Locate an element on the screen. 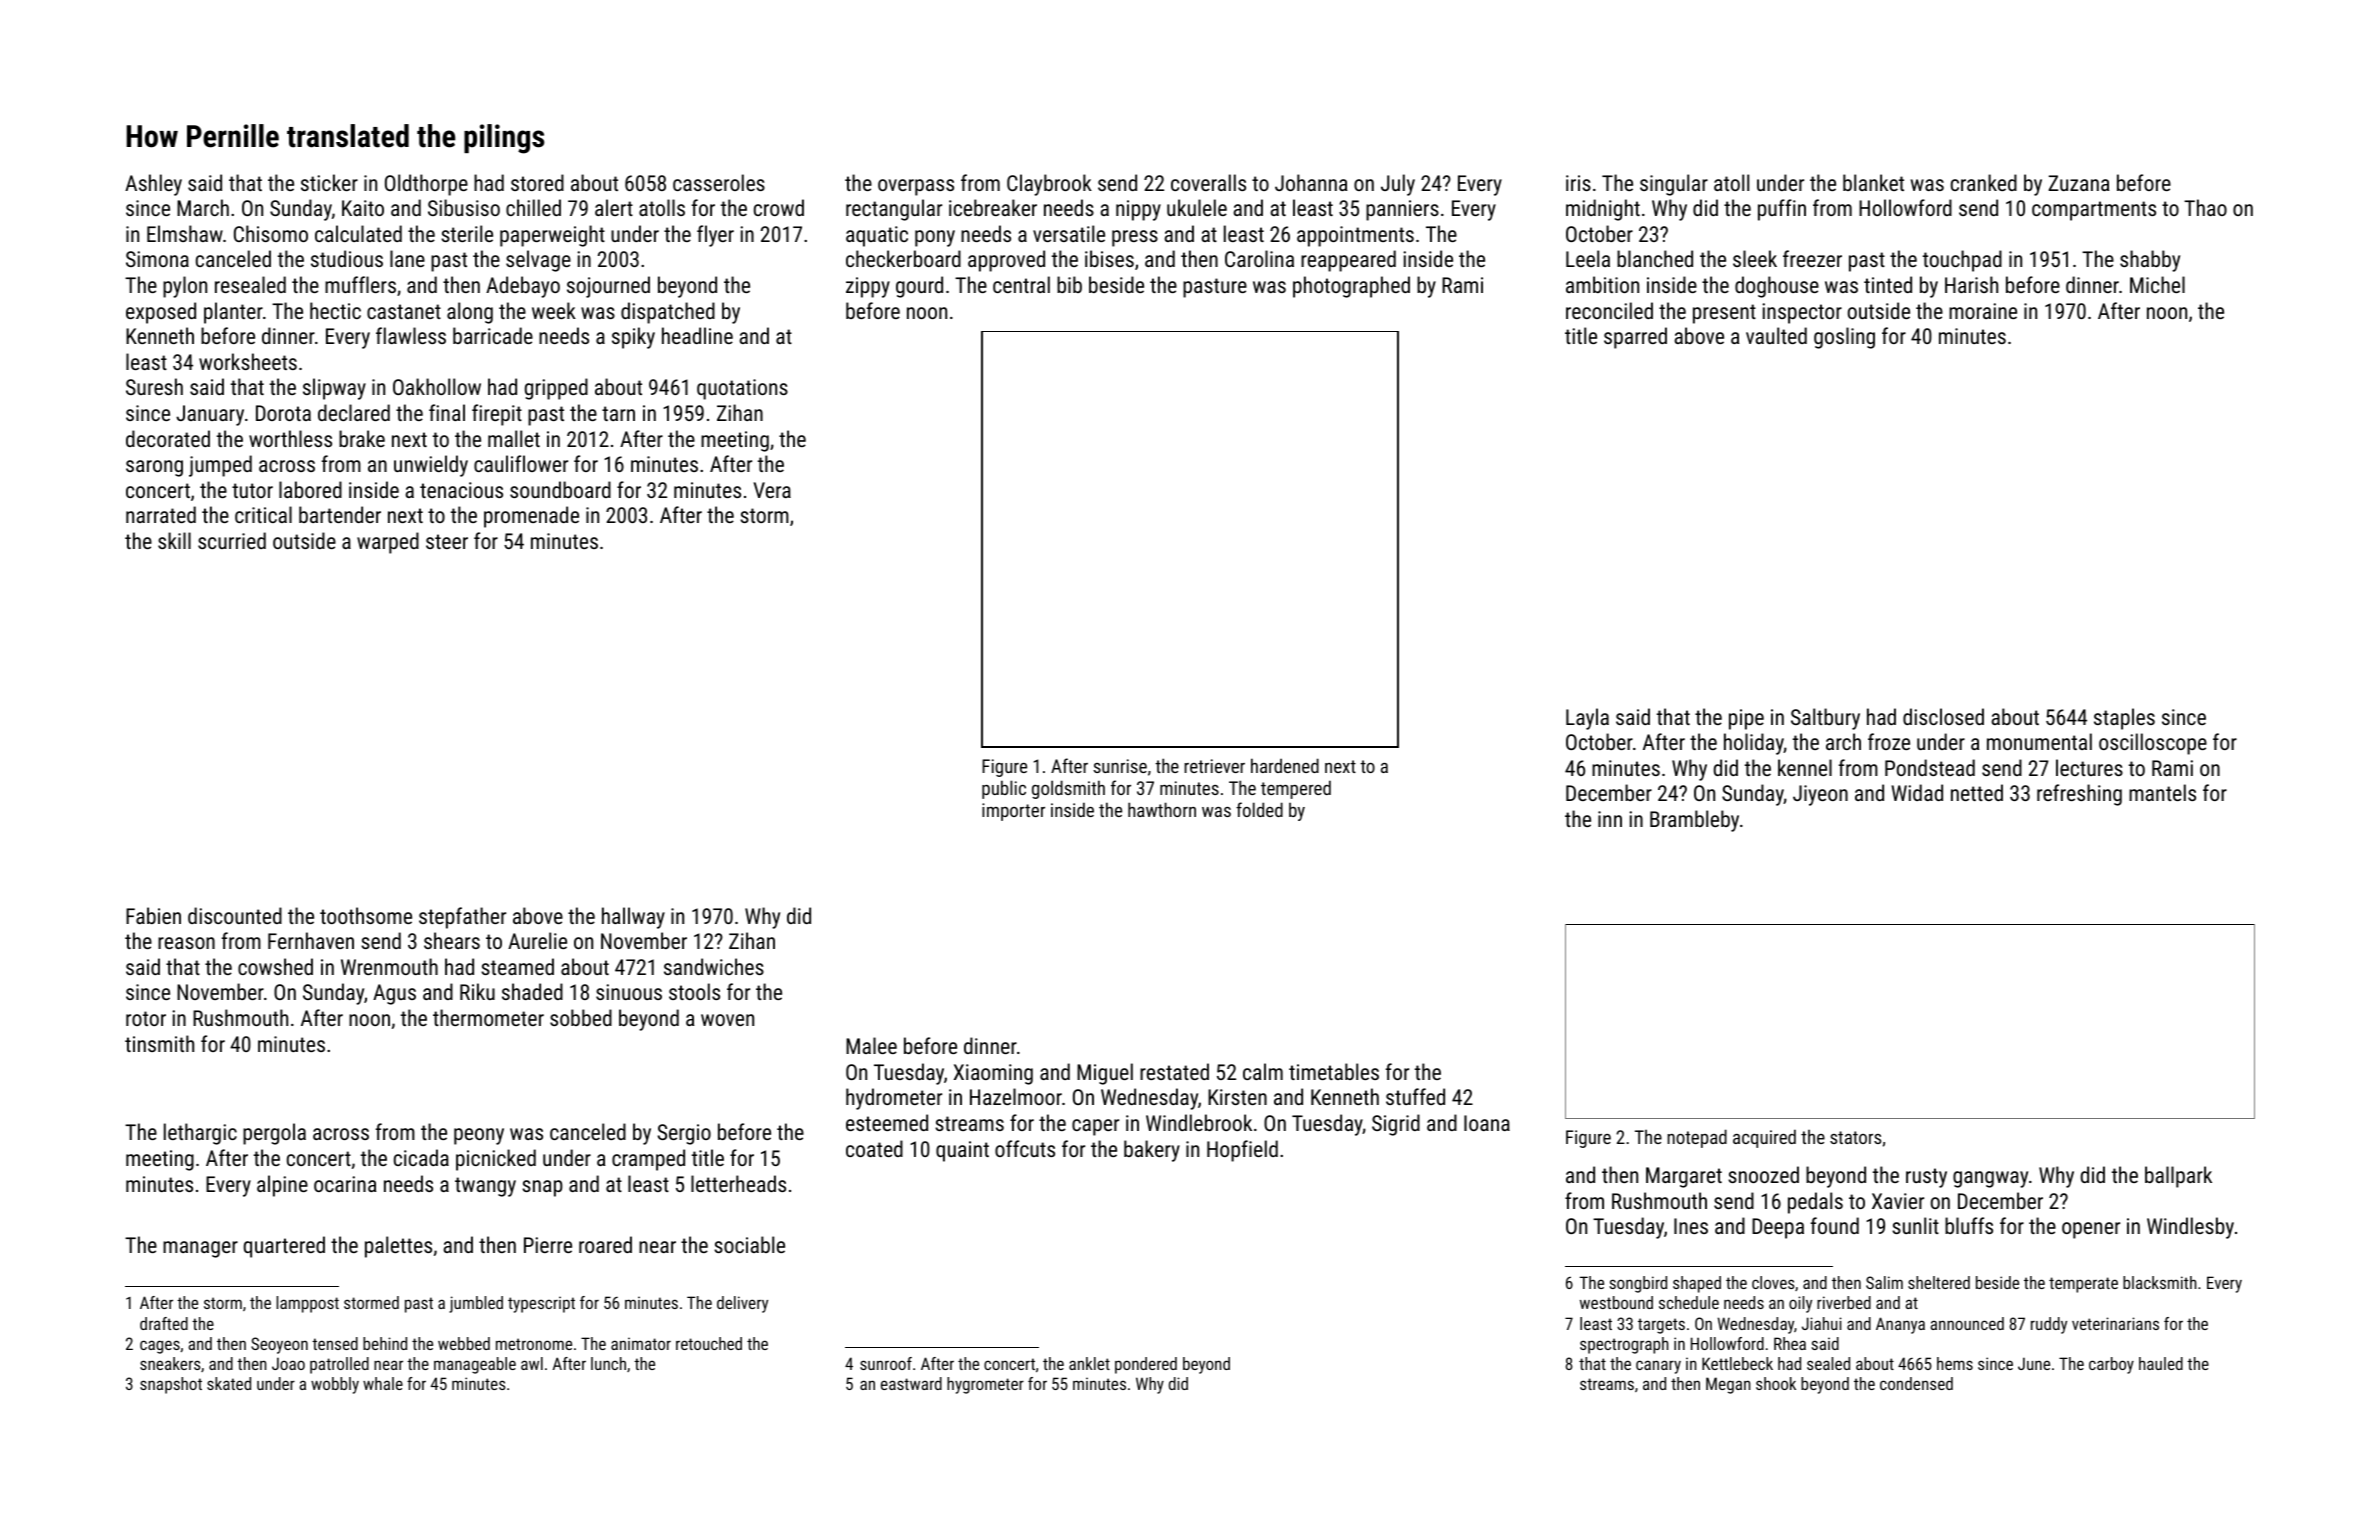 This screenshot has width=2380, height=1540. sticker is located at coordinates (329, 182).
